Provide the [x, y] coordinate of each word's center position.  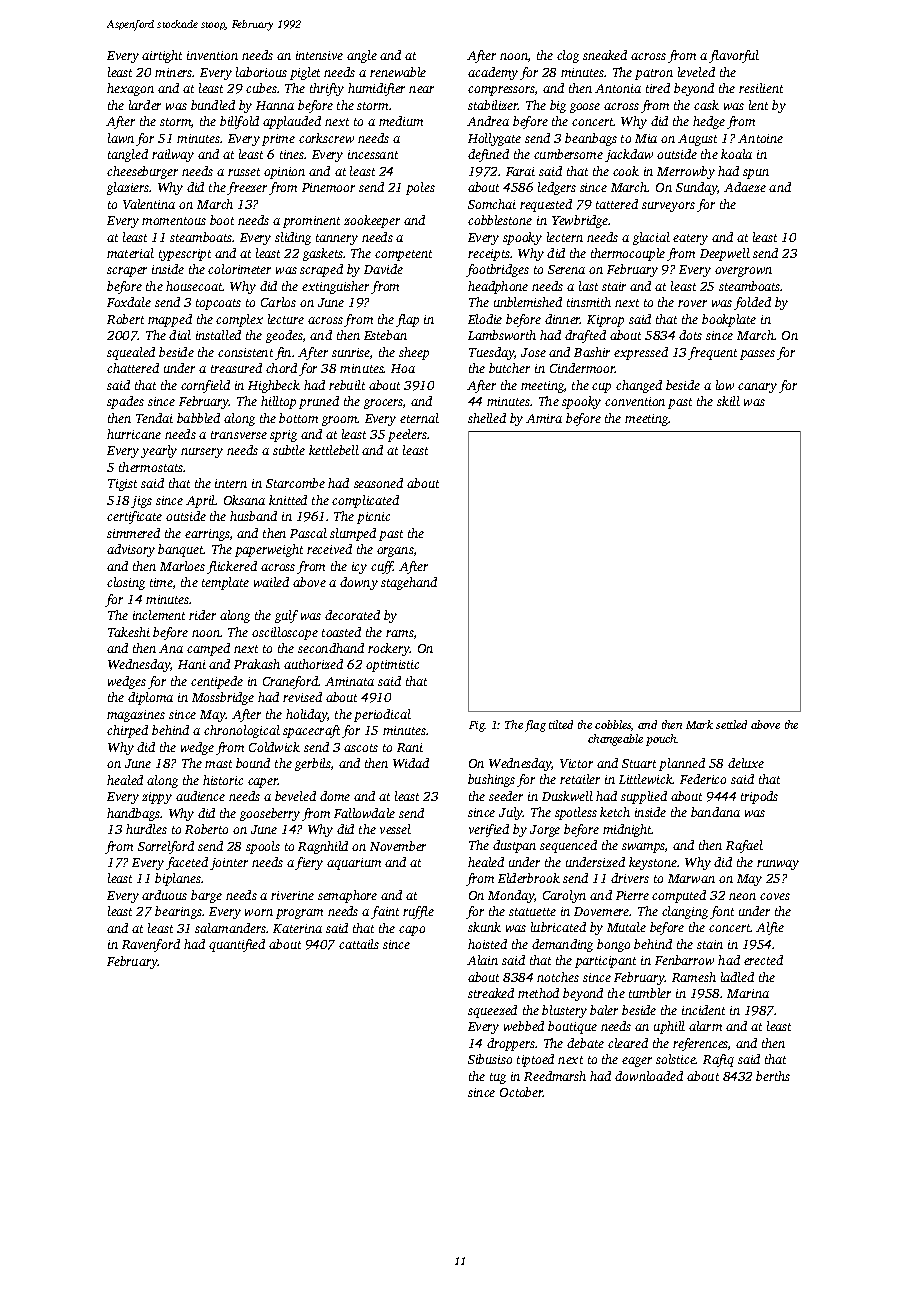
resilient [761, 88]
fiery [309, 863]
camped [208, 649]
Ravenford [151, 945]
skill [728, 401]
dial [180, 335]
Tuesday [491, 353]
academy [493, 73]
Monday [511, 896]
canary [757, 388]
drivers [630, 878]
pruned [319, 402]
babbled [198, 418]
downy [359, 583]
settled [731, 724]
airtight [162, 56]
